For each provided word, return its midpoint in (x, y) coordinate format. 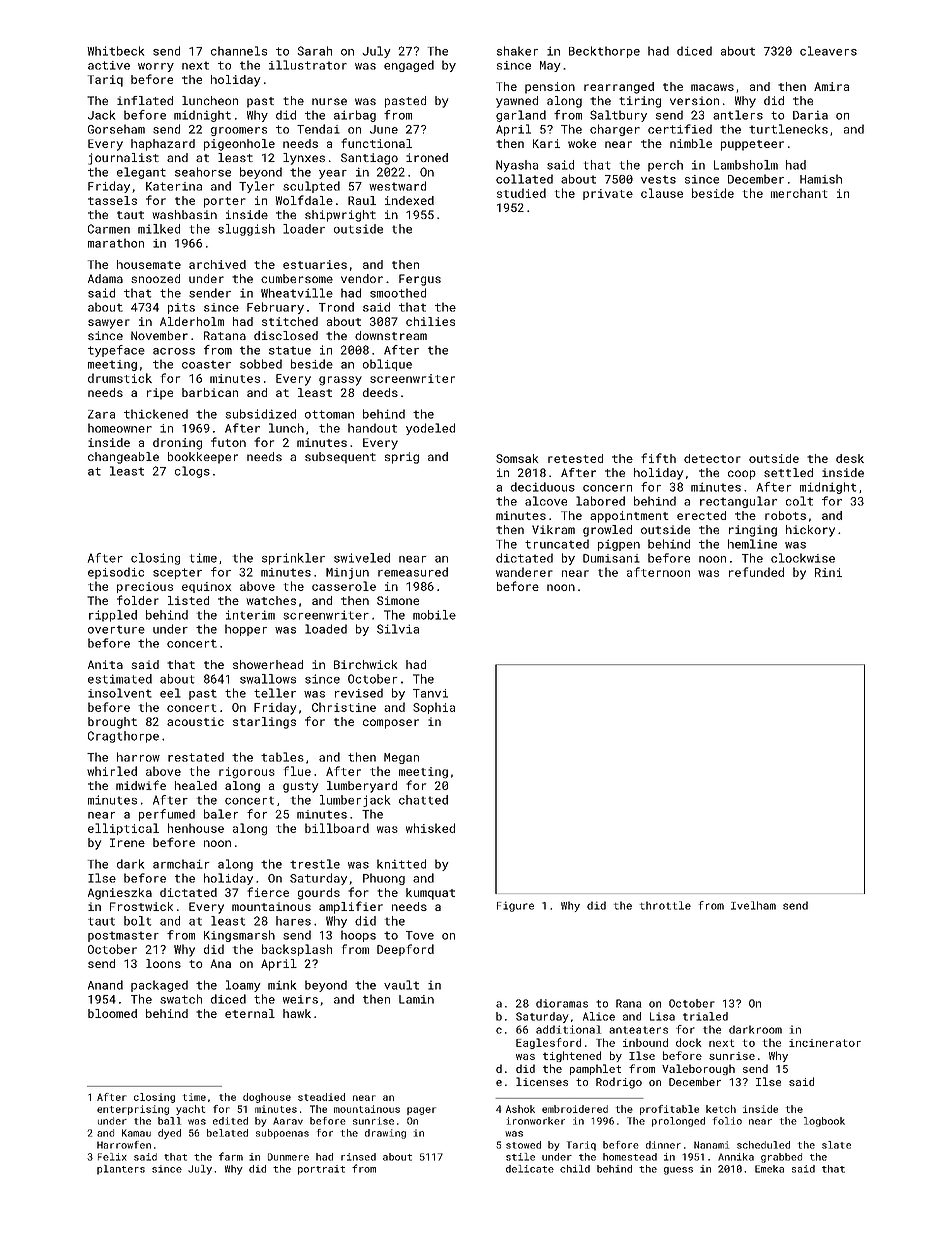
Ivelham (753, 905)
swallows (268, 679)
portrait (321, 1170)
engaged (409, 66)
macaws (712, 87)
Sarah (314, 51)
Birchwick (365, 664)
